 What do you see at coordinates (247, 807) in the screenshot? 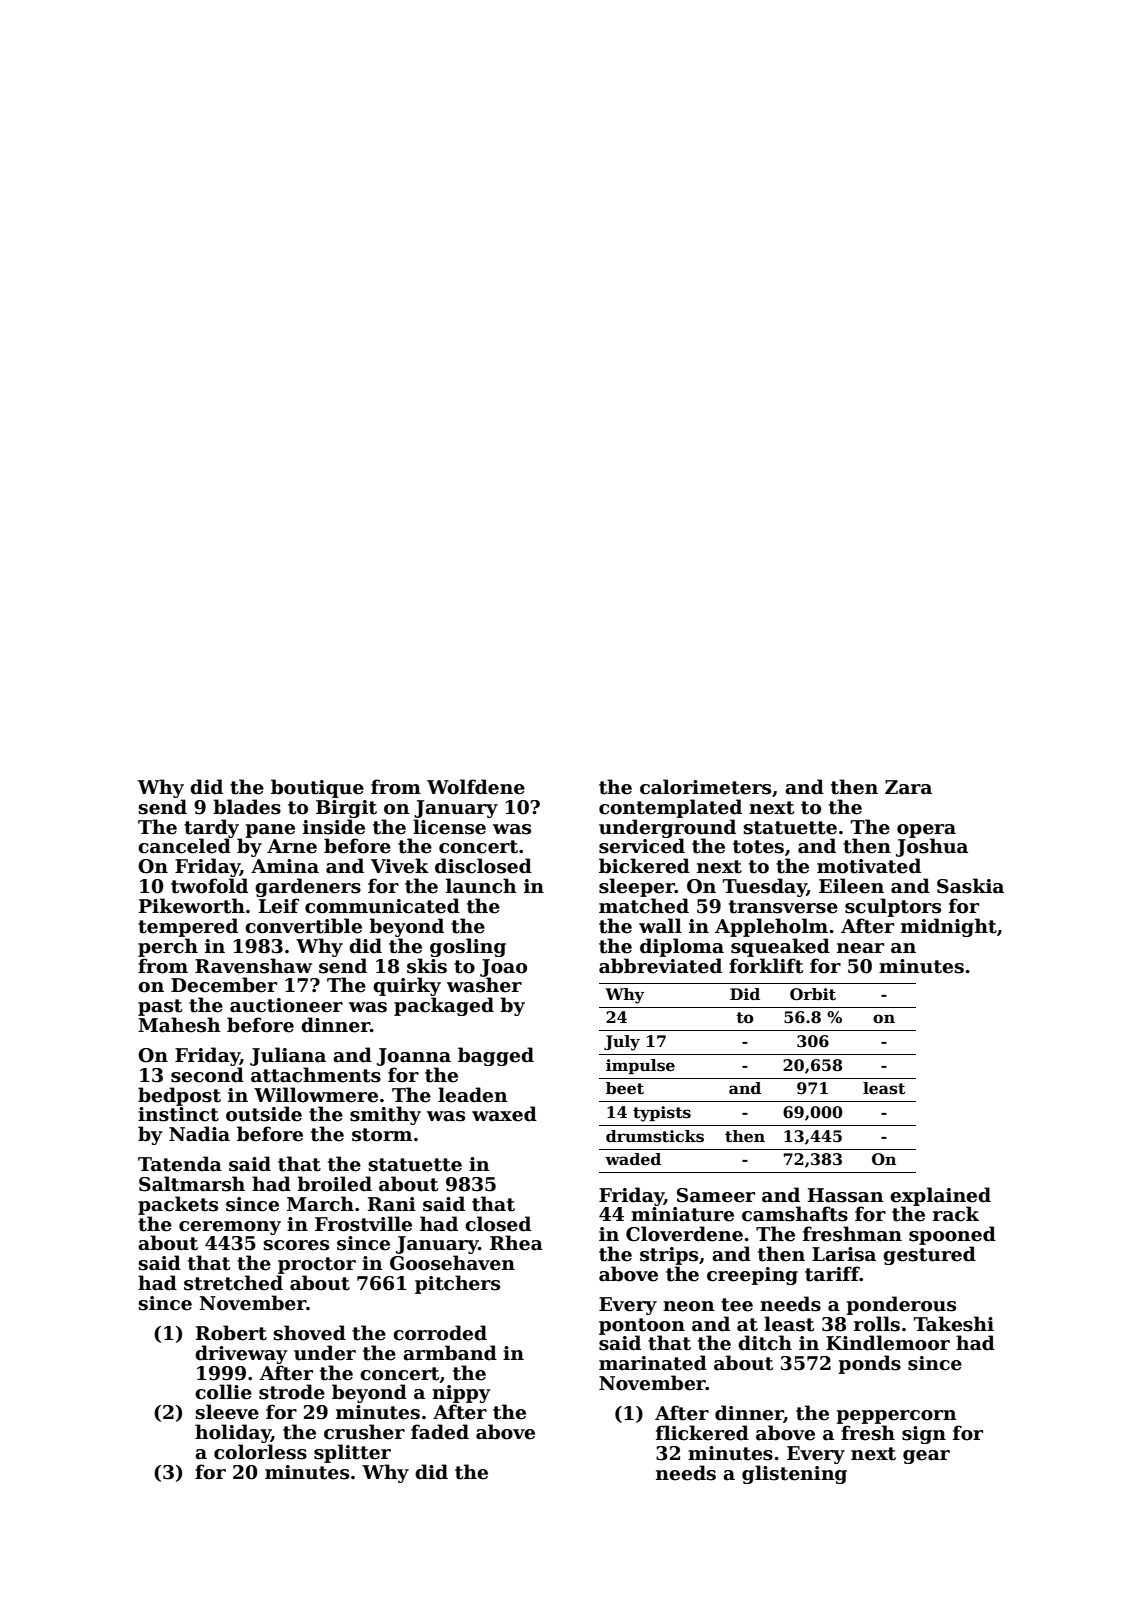
I see `blades` at bounding box center [247, 807].
